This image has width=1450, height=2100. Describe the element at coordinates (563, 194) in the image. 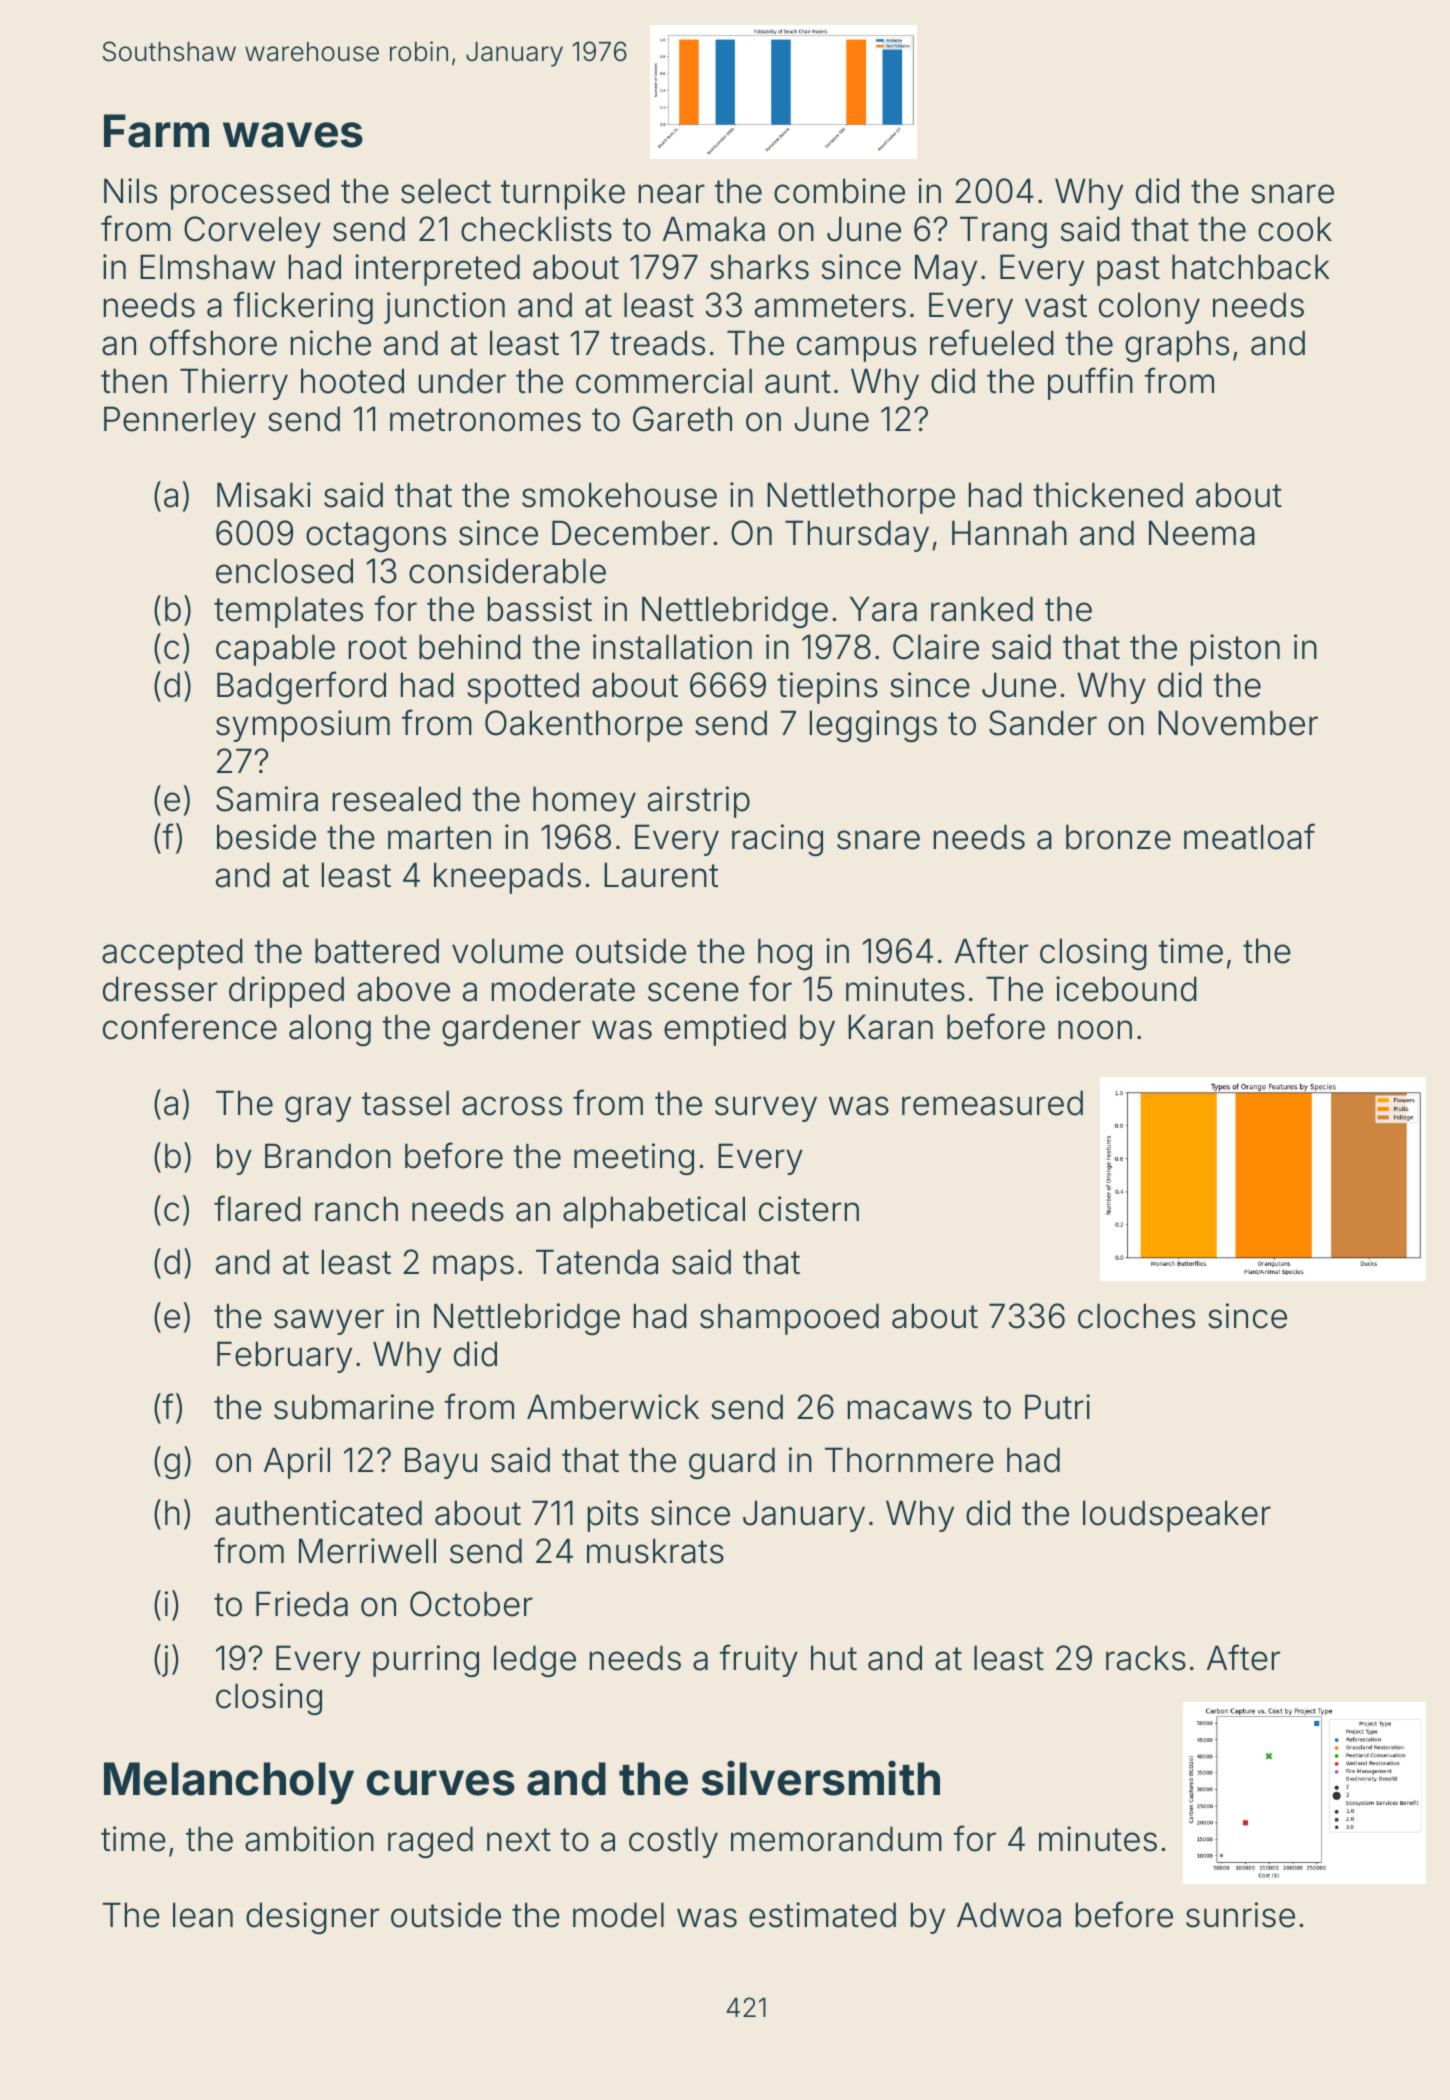

I see `turnpike` at that location.
